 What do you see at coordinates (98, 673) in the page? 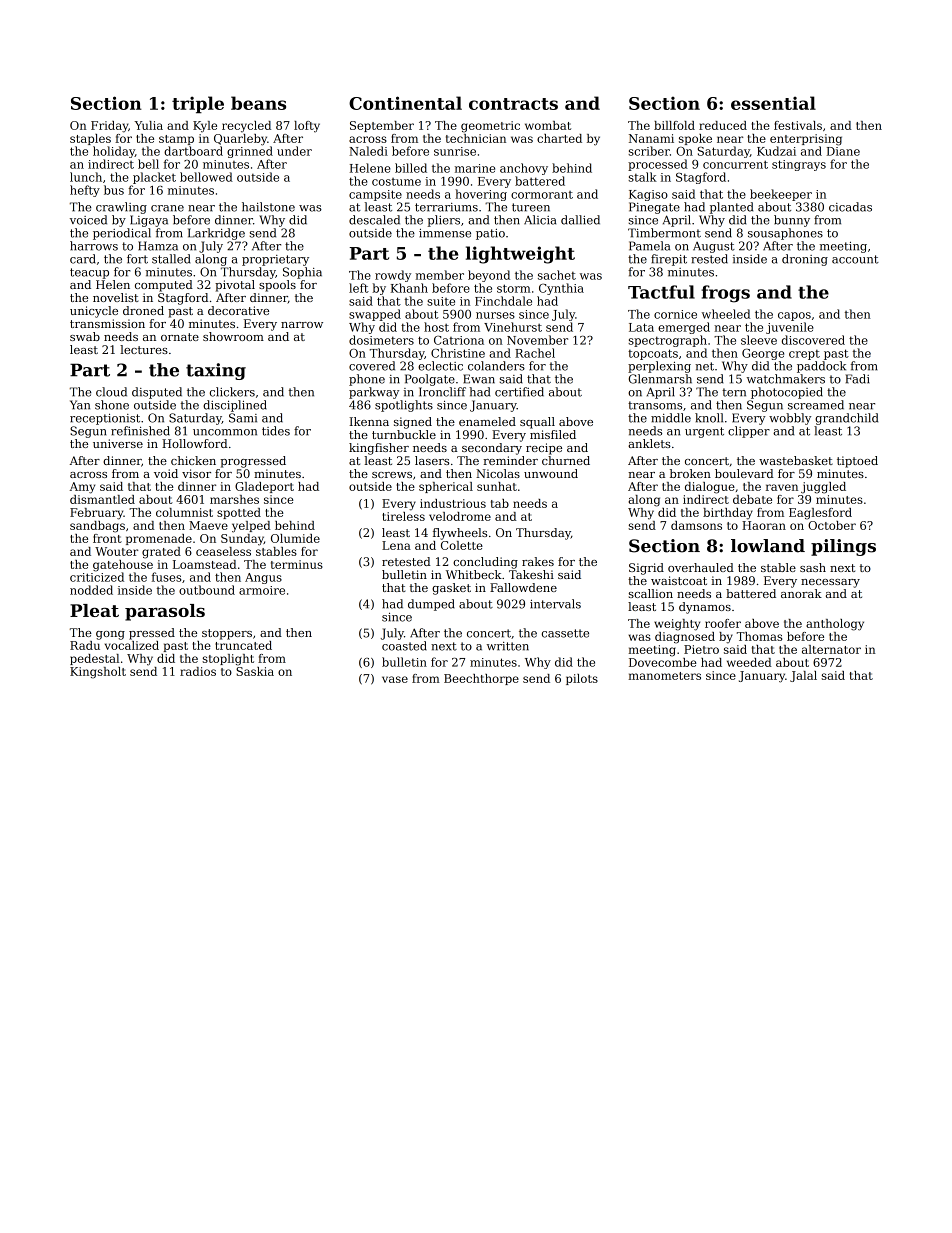
I see `Kingsholt` at bounding box center [98, 673].
